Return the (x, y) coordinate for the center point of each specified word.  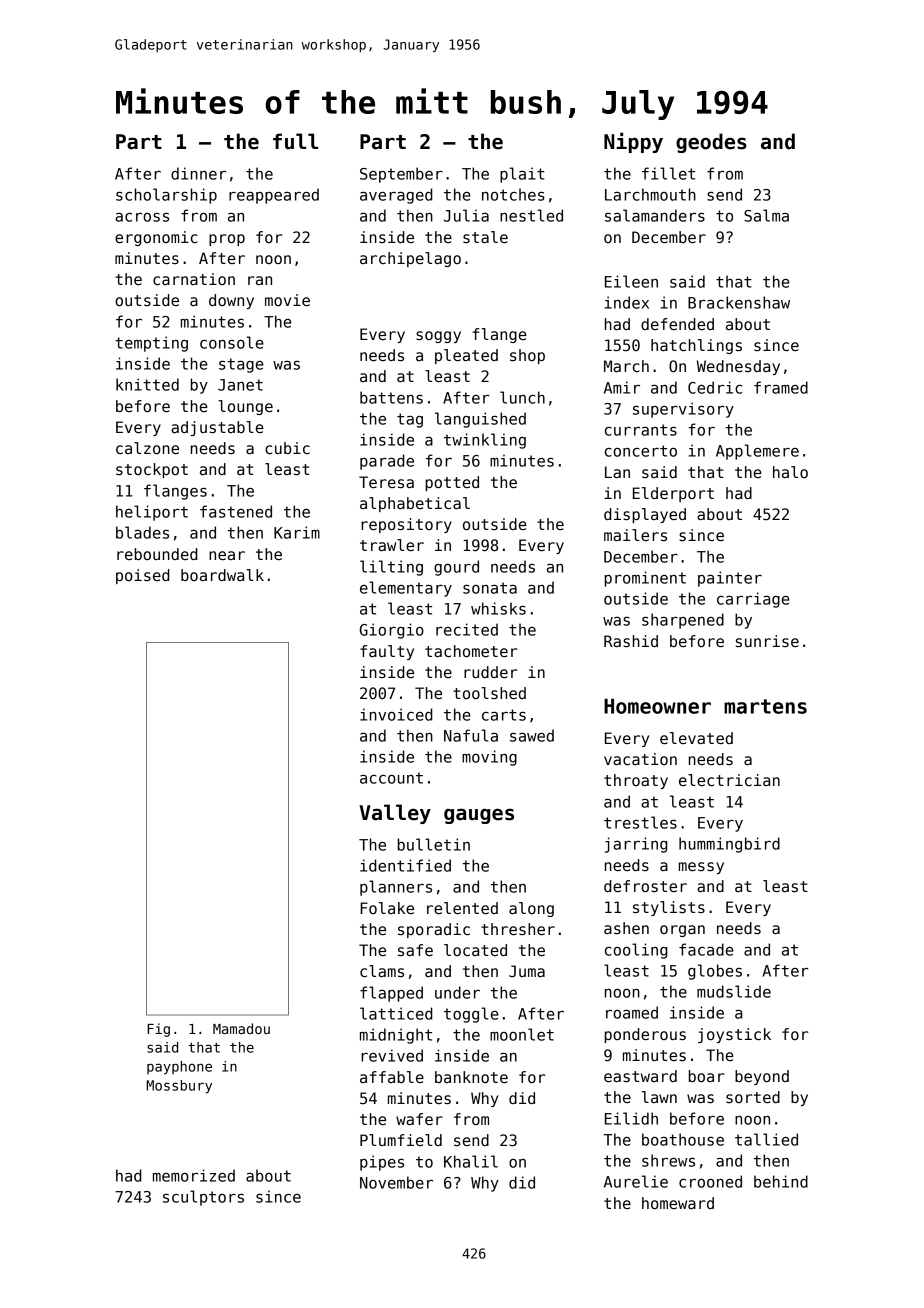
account (391, 778)
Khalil (471, 1161)
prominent (645, 579)
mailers (635, 535)
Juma (527, 971)
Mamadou (241, 1028)
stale (485, 237)
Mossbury (179, 1087)
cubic (287, 448)
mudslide (734, 991)
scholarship (166, 196)
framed (781, 387)
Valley (395, 814)
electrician (729, 780)
